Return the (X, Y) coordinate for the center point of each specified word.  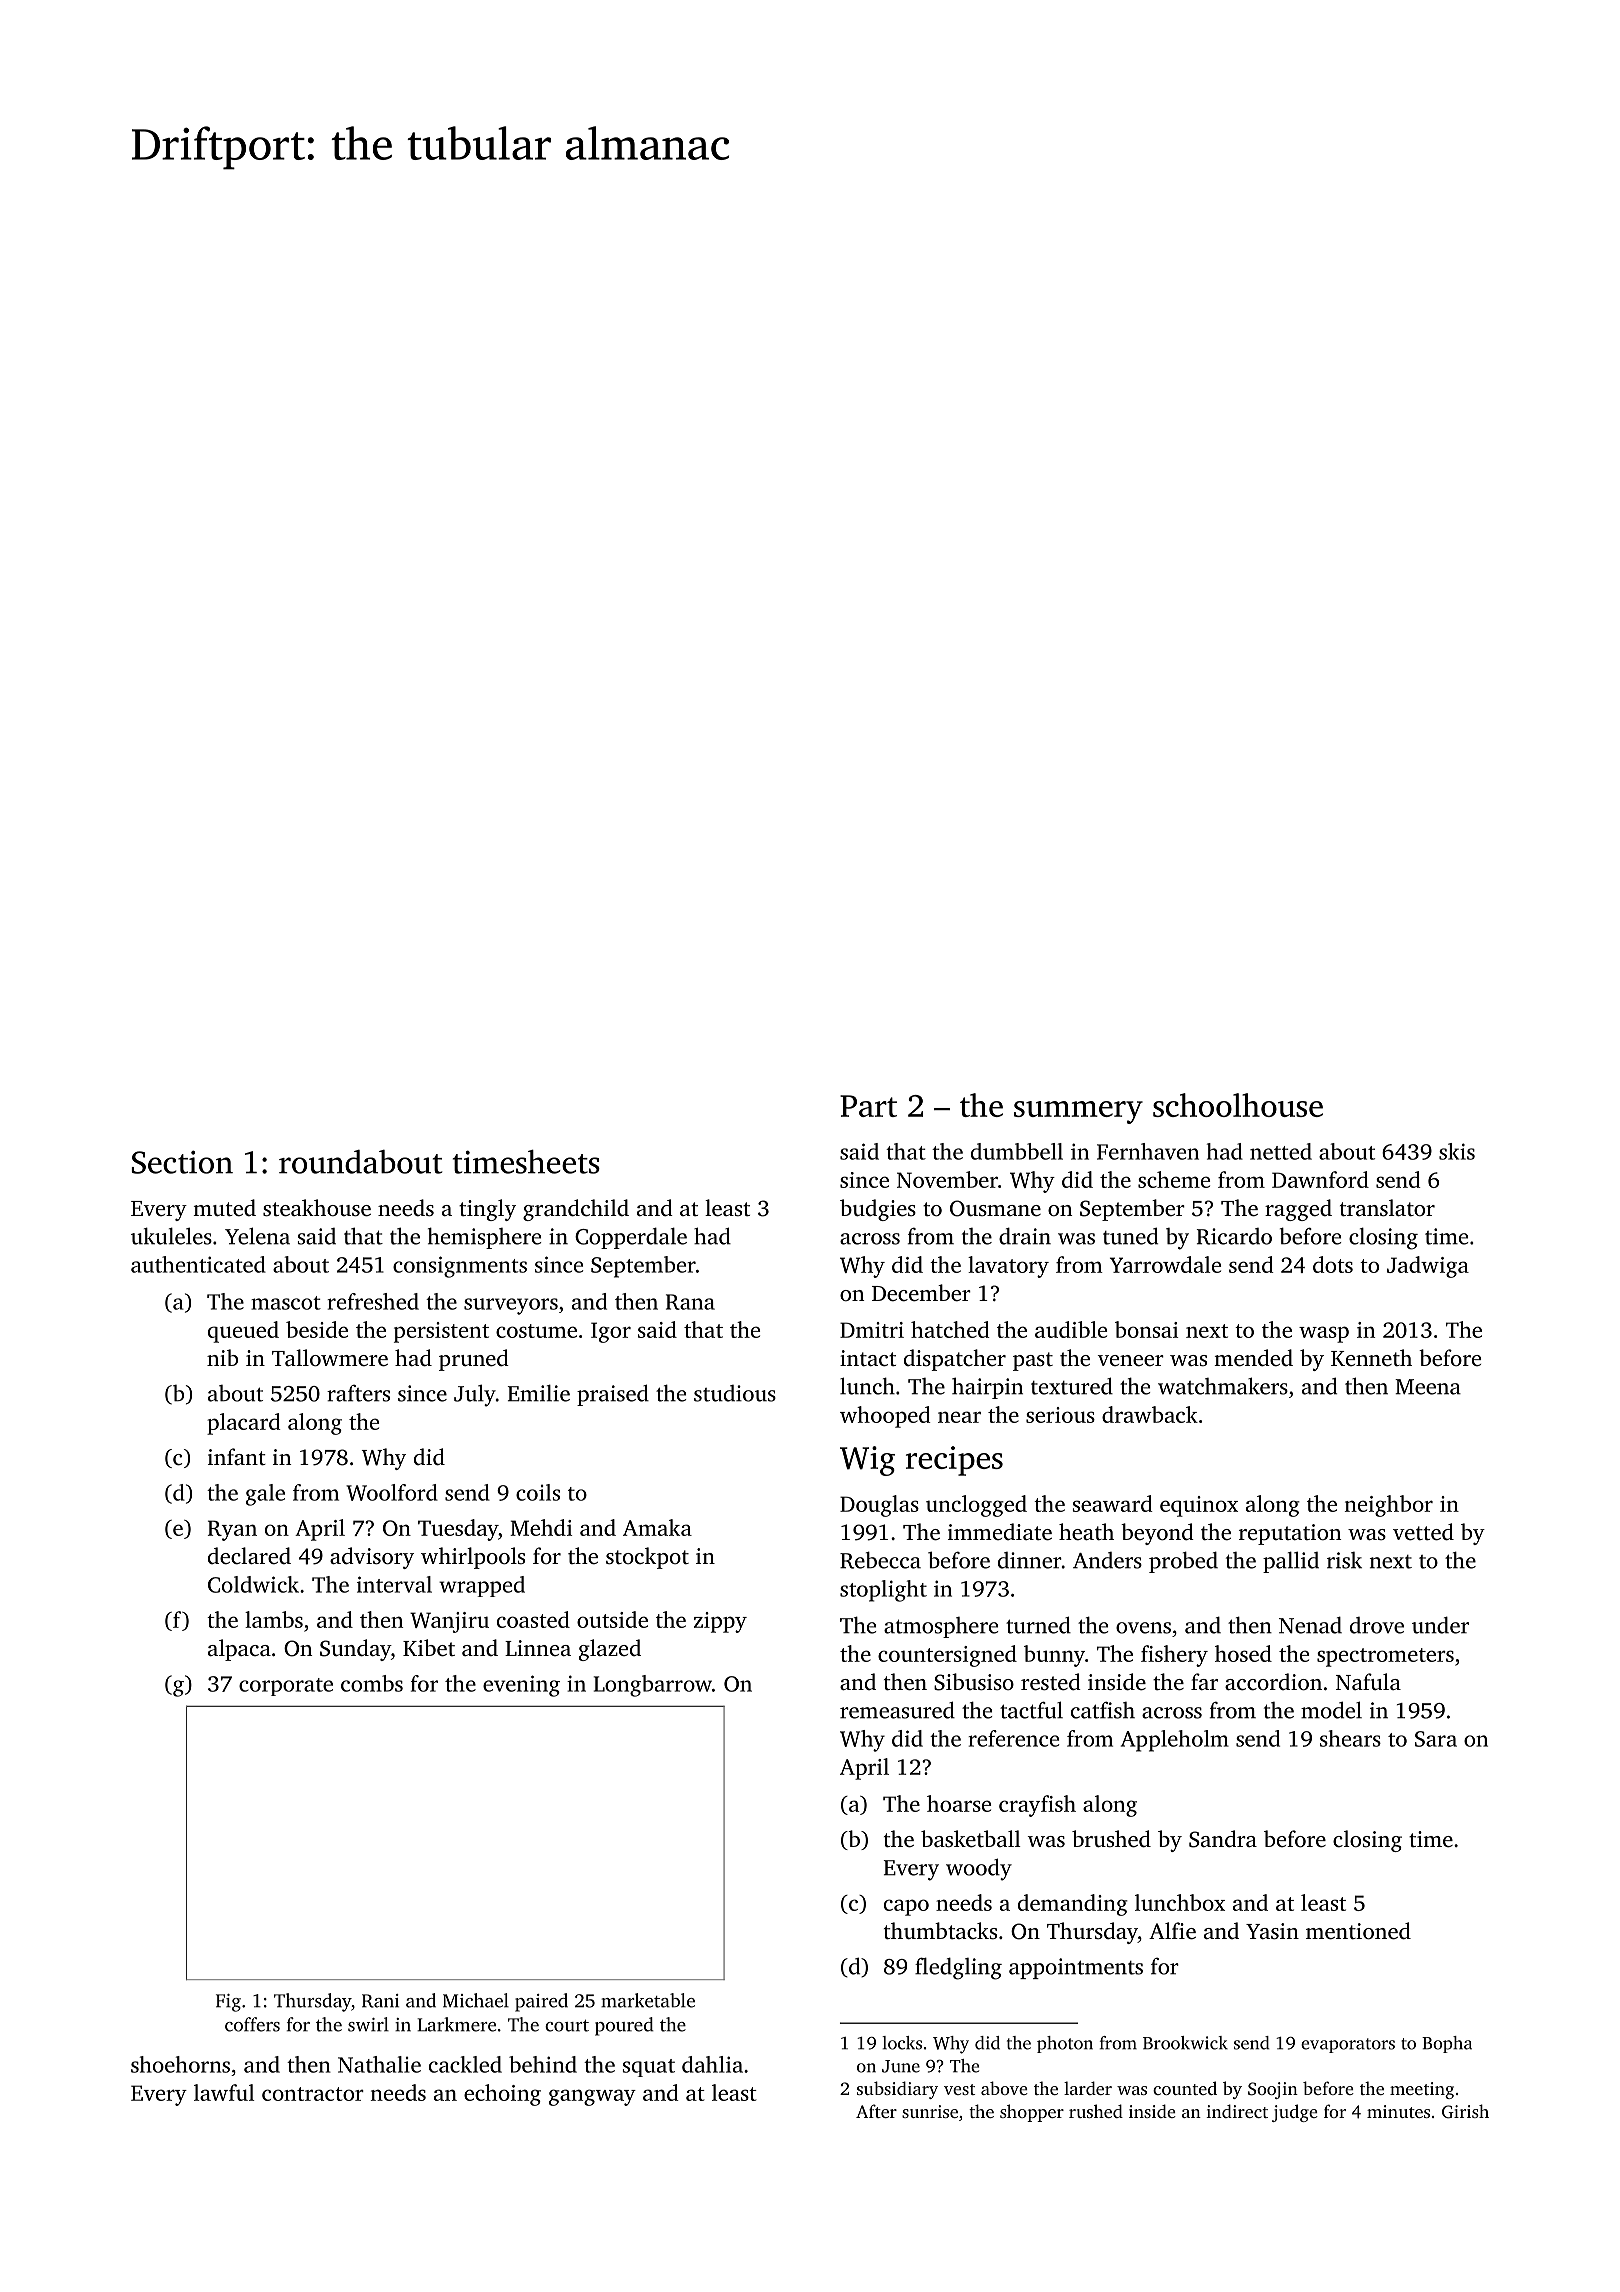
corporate (286, 1687)
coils (538, 1492)
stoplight (883, 1591)
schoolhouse (1238, 1105)
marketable (648, 2000)
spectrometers (1385, 1657)
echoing (502, 2095)
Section (182, 1162)
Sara (1436, 1739)
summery (1078, 1112)
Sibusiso (974, 1682)
